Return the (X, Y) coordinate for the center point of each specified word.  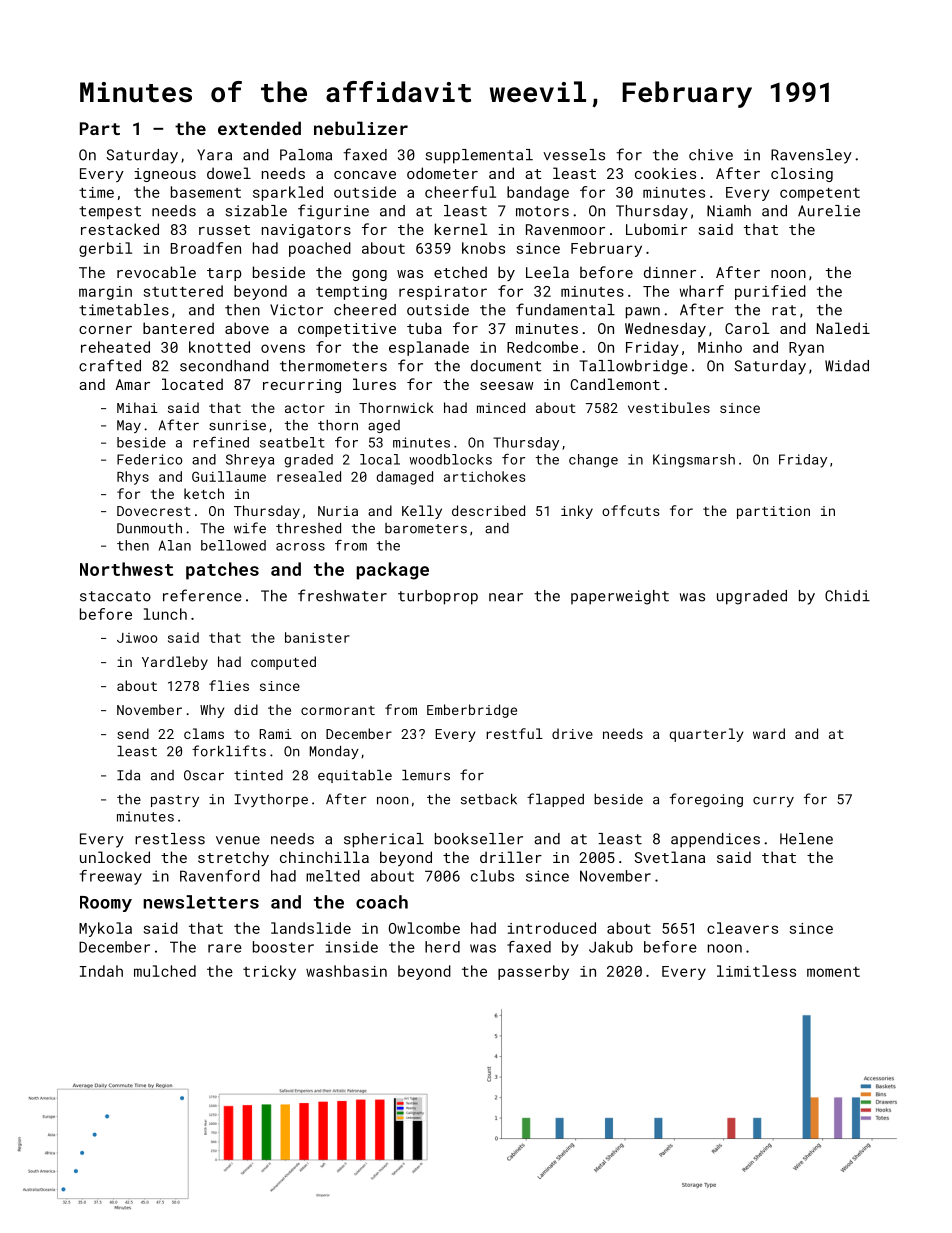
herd (442, 947)
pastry (175, 801)
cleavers (742, 928)
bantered (178, 328)
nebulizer (361, 128)
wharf (702, 291)
